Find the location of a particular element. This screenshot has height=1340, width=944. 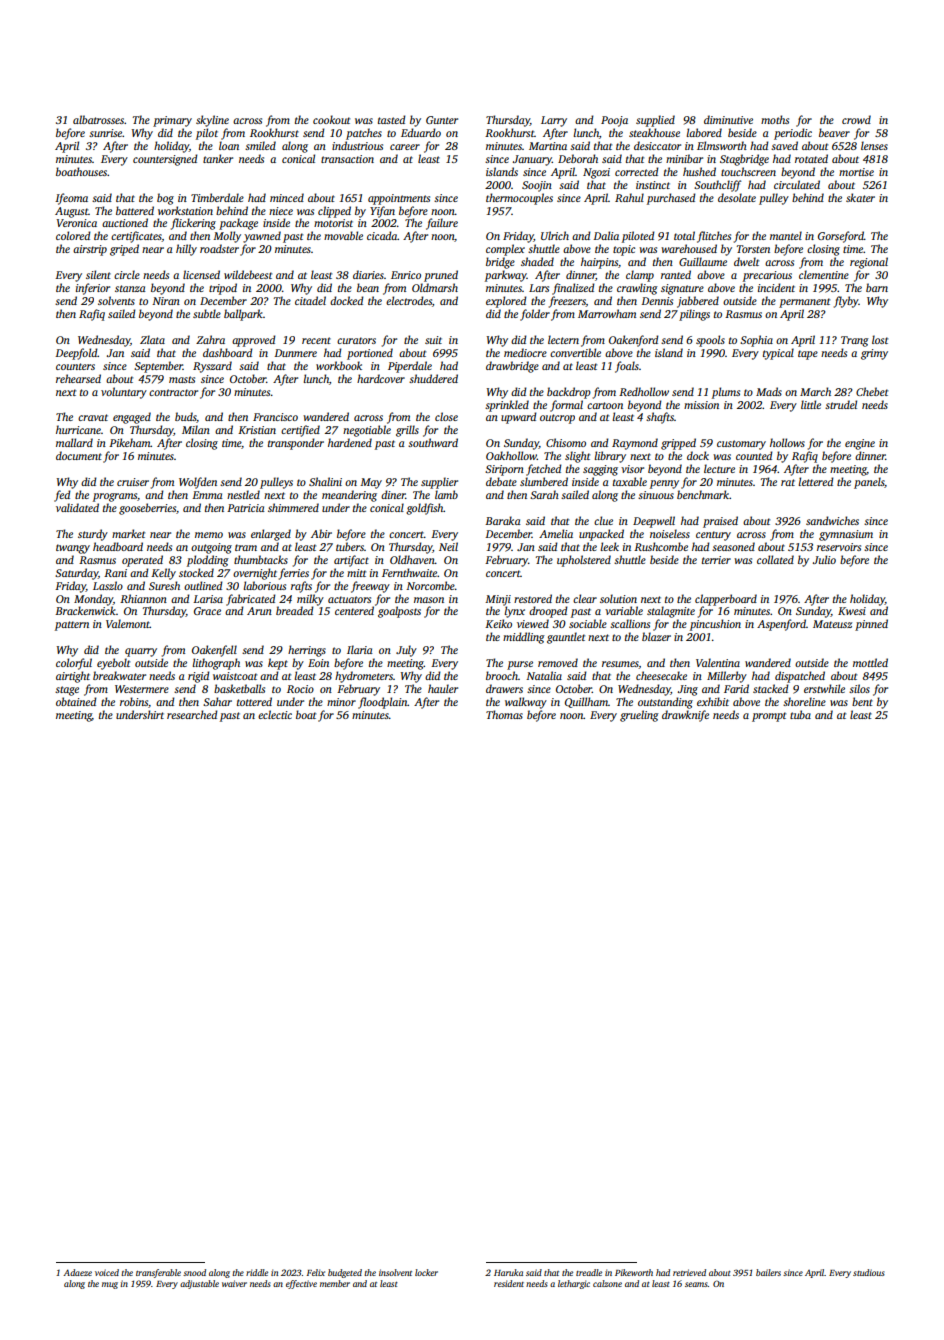

Larry is located at coordinates (554, 121).
